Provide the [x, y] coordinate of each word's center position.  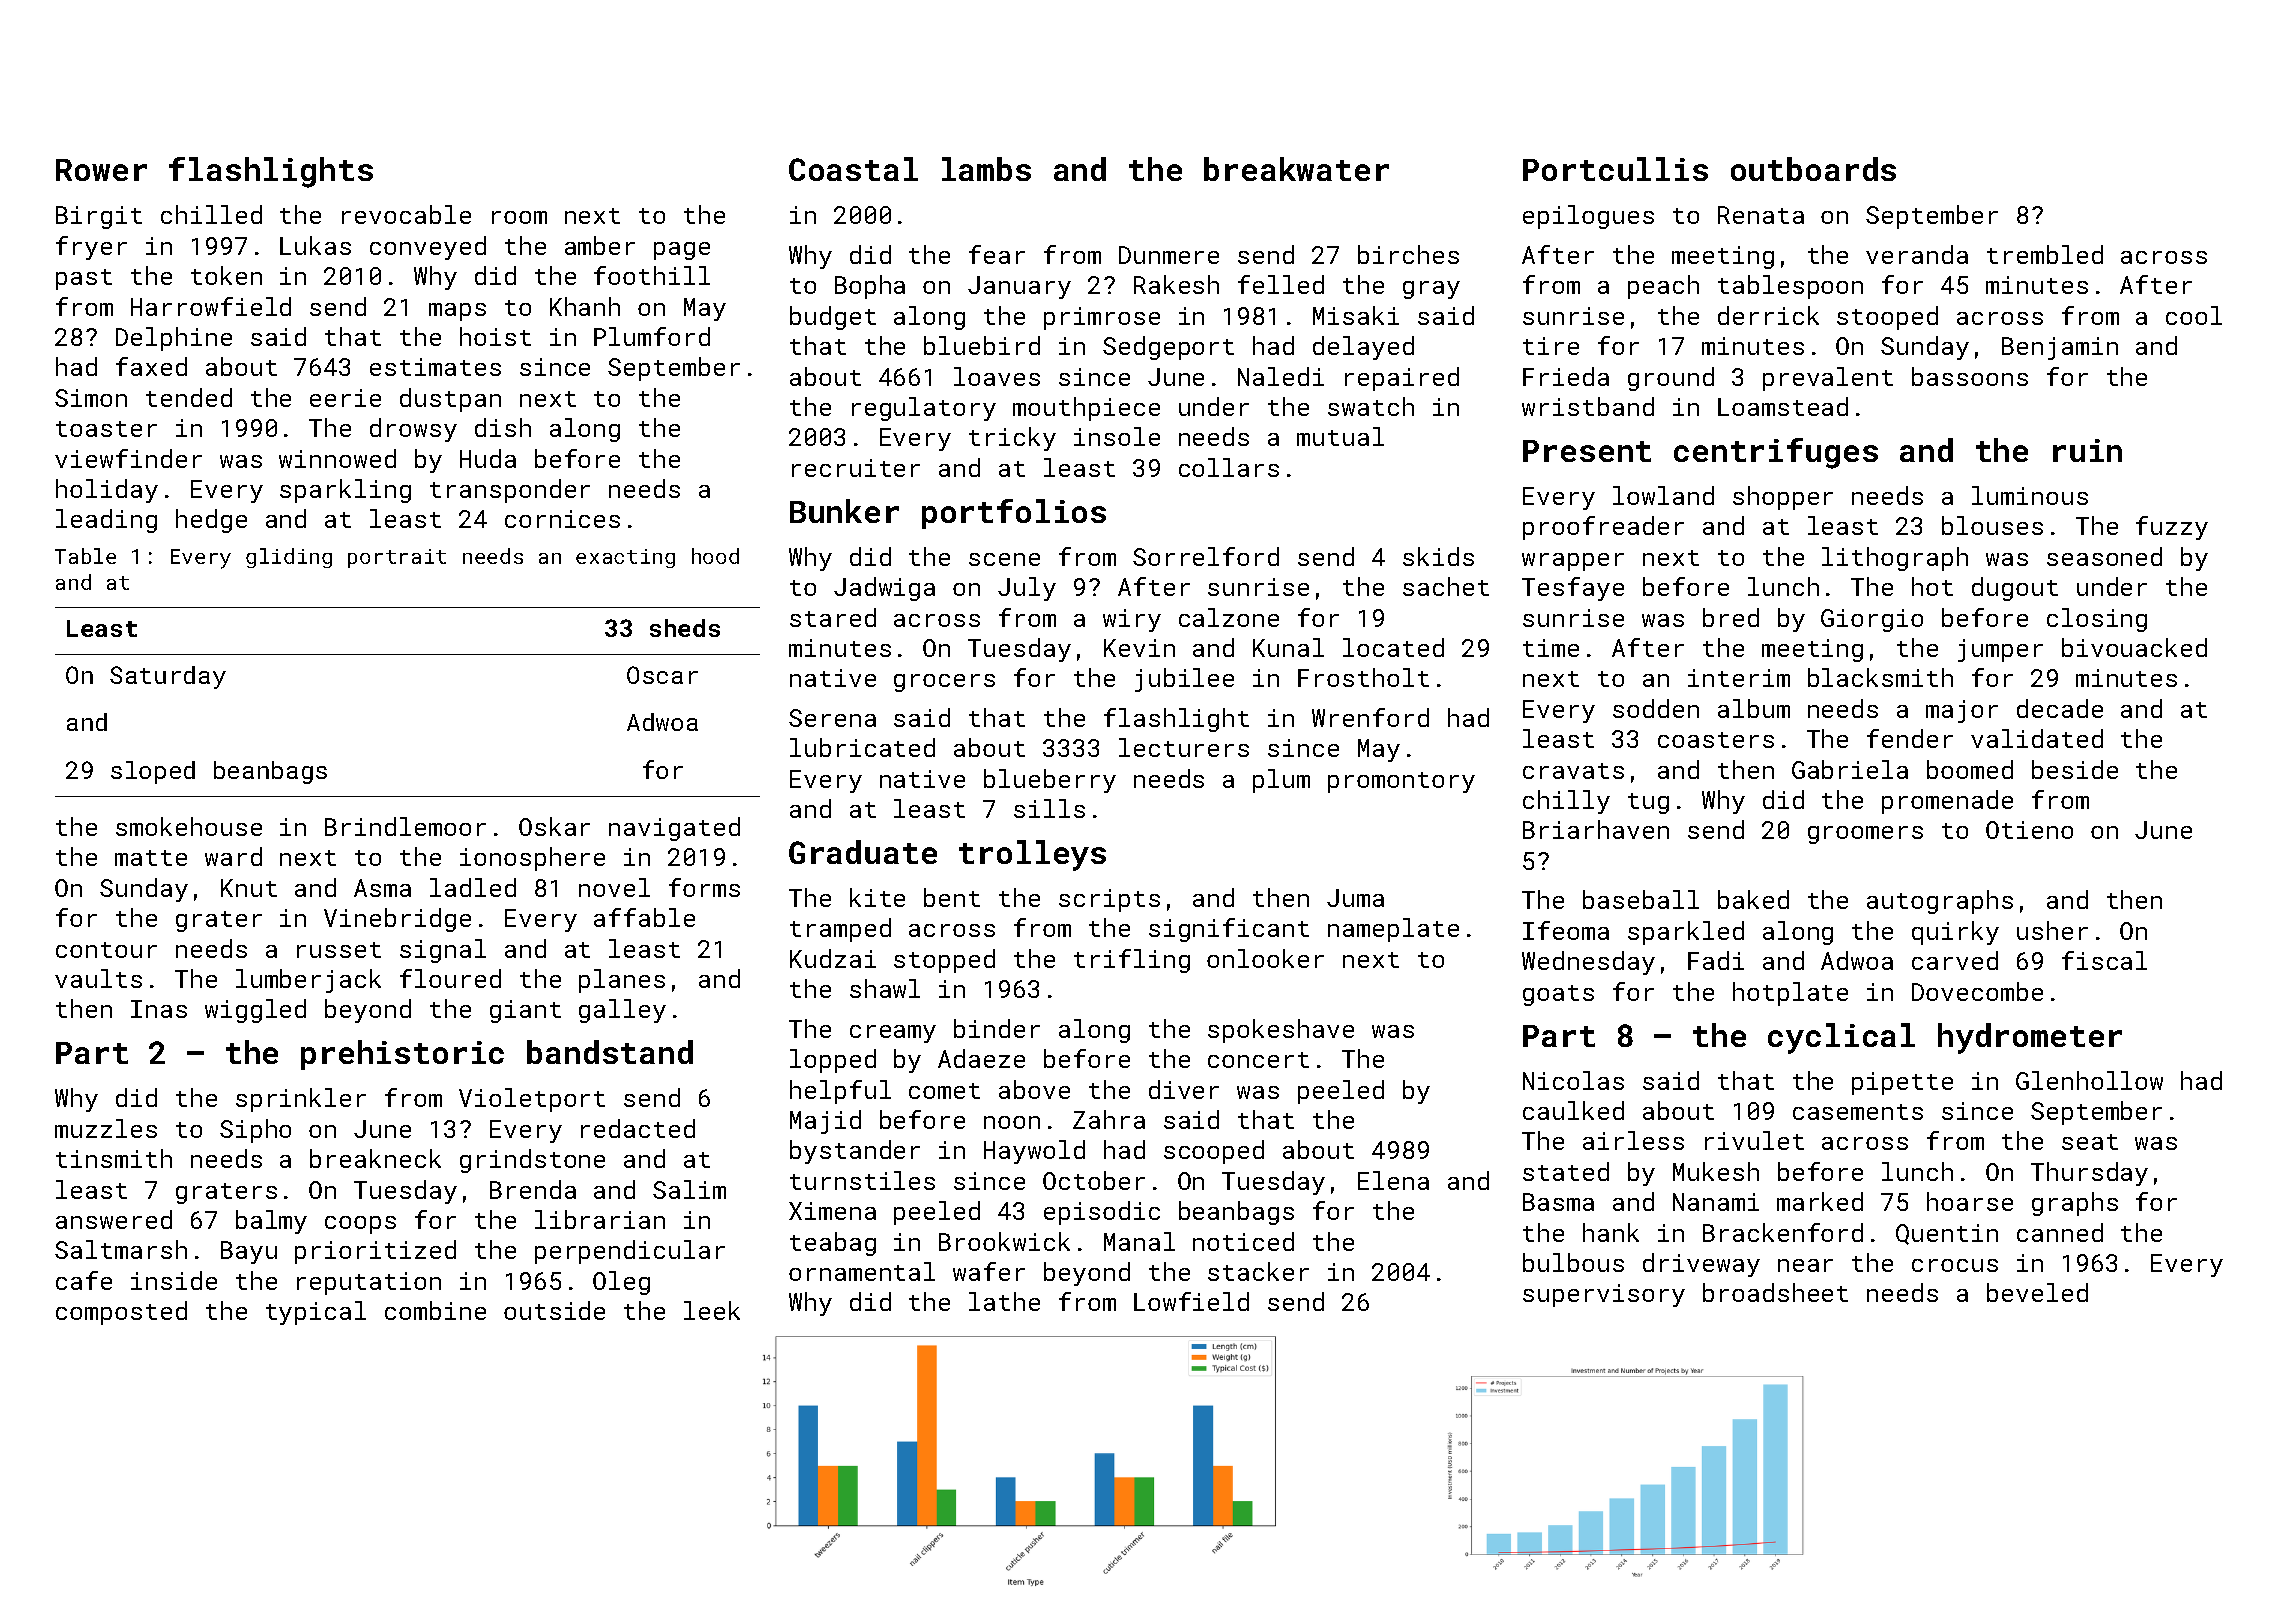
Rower [101, 170]
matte [151, 858]
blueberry [1050, 781]
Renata [1761, 215]
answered [114, 1219]
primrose [1102, 318]
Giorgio [1872, 620]
